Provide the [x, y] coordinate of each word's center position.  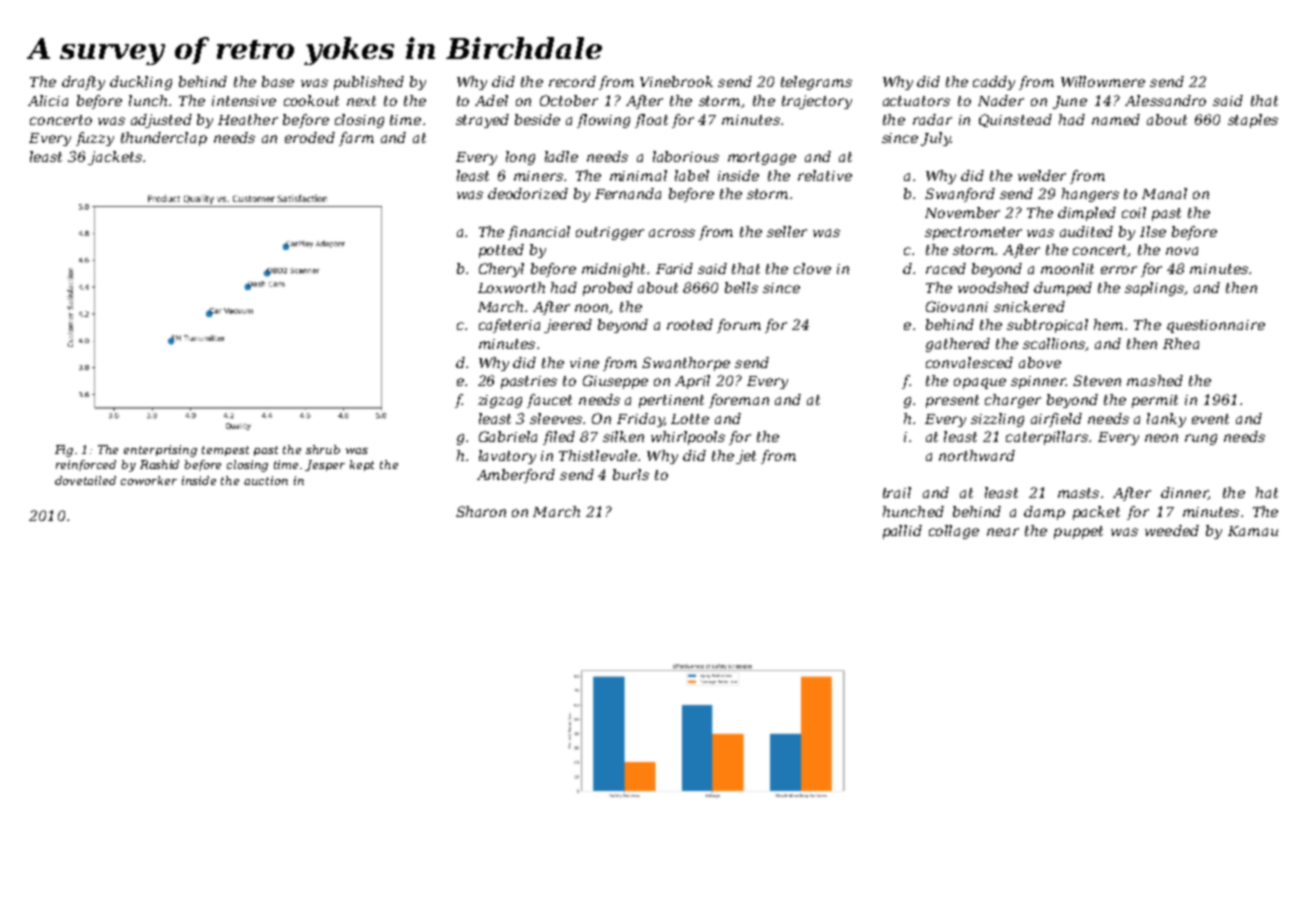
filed [559, 438]
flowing [603, 121]
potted [501, 251]
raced [946, 268]
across [672, 233]
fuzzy [95, 139]
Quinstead [1015, 120]
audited [1086, 231]
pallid [902, 532]
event [1210, 419]
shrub [323, 449]
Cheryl [501, 270]
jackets [115, 158]
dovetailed [85, 480]
